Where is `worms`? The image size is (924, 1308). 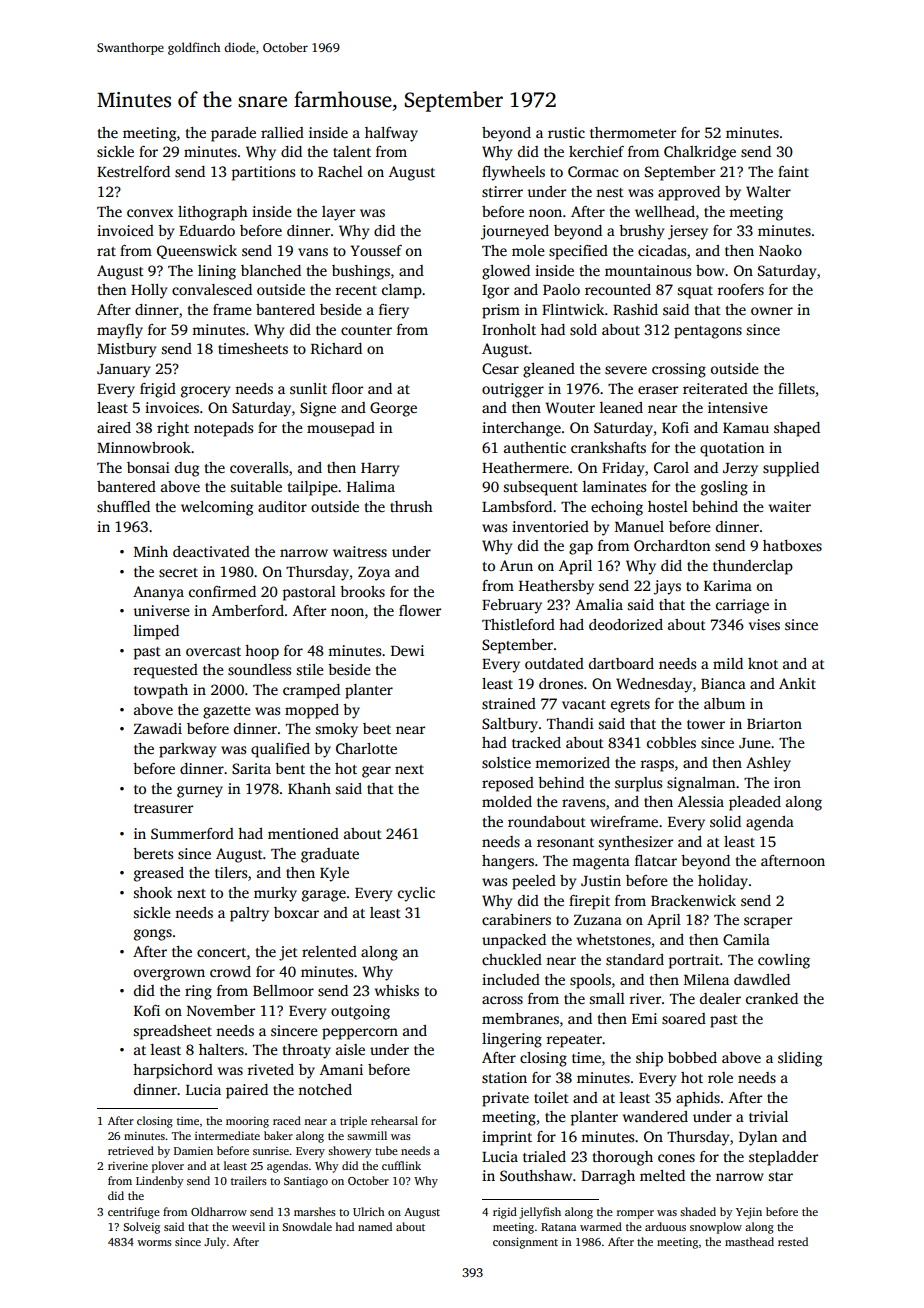
worms is located at coordinates (154, 1243).
